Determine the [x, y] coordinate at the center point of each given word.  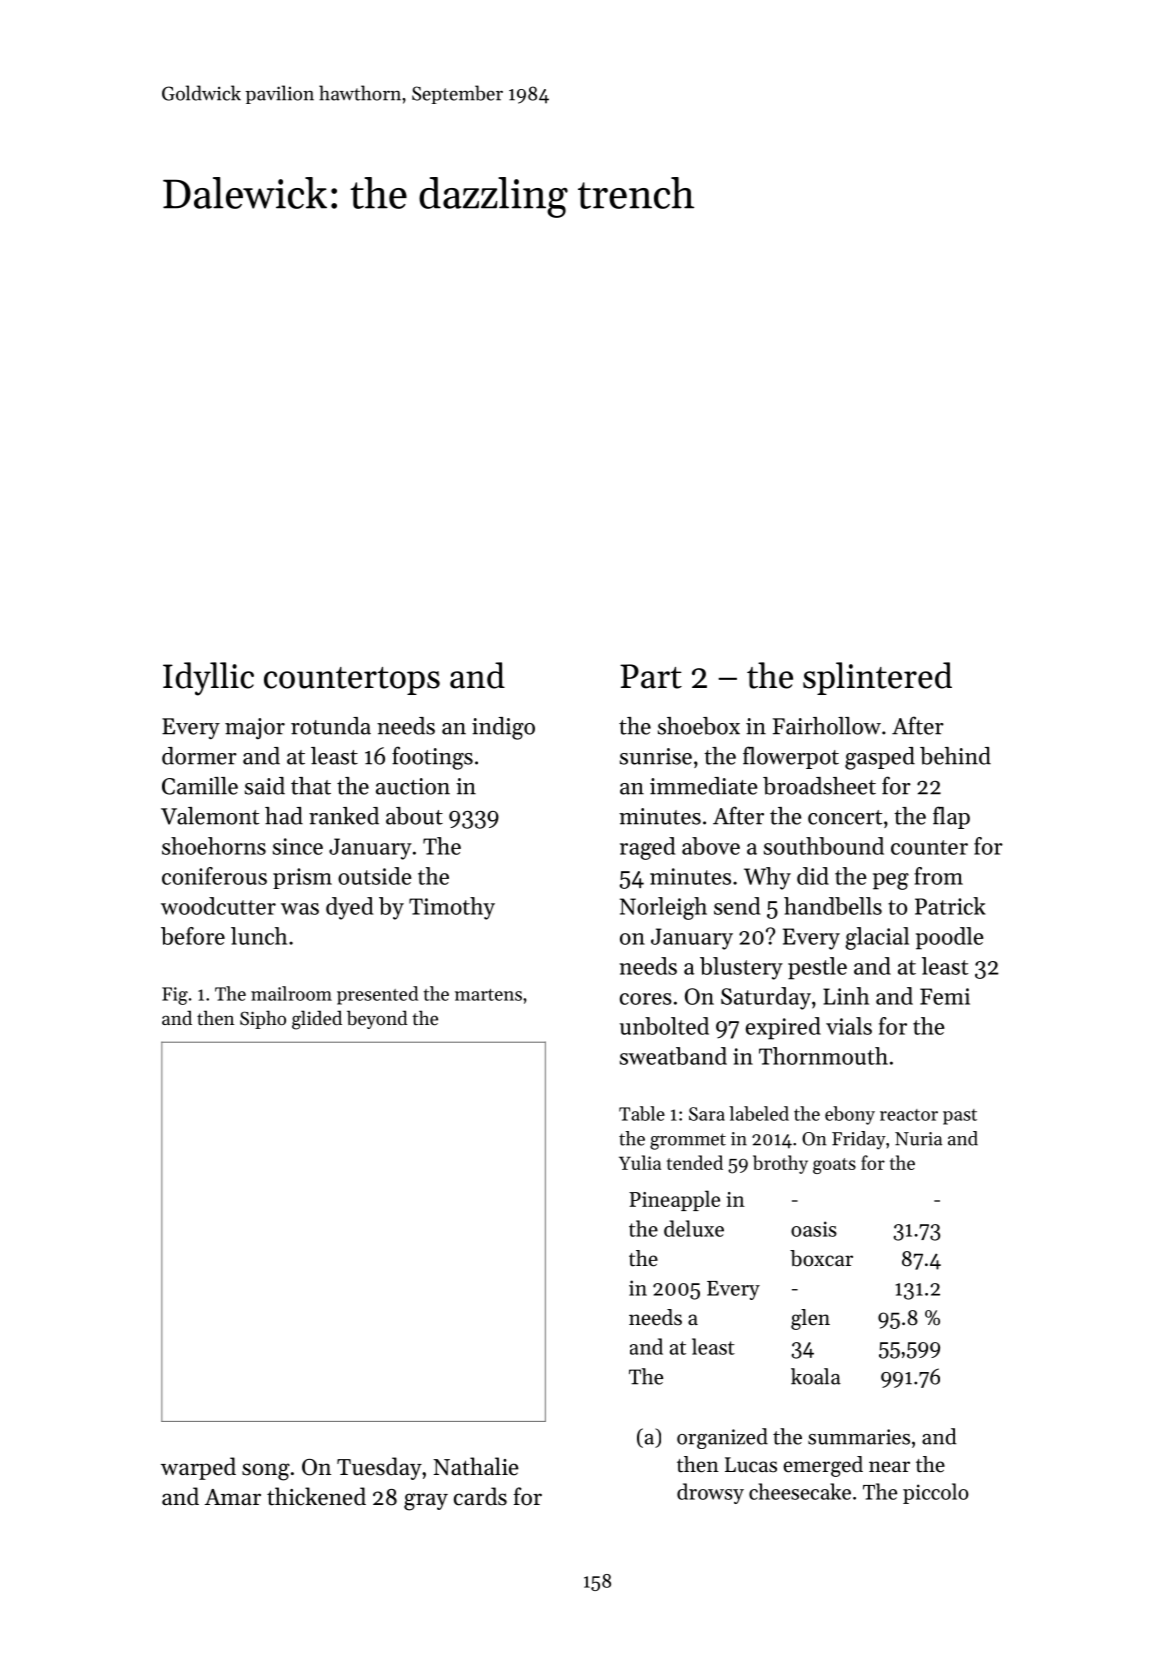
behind [955, 756]
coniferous [214, 876]
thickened [316, 1496]
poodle [950, 938]
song [266, 1472]
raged [647, 848]
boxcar [821, 1258]
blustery [741, 968]
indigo [503, 728]
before [193, 936]
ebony [850, 1115]
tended [695, 1162]
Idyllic [208, 679]
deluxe [694, 1228]
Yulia [640, 1162]
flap [951, 817]
